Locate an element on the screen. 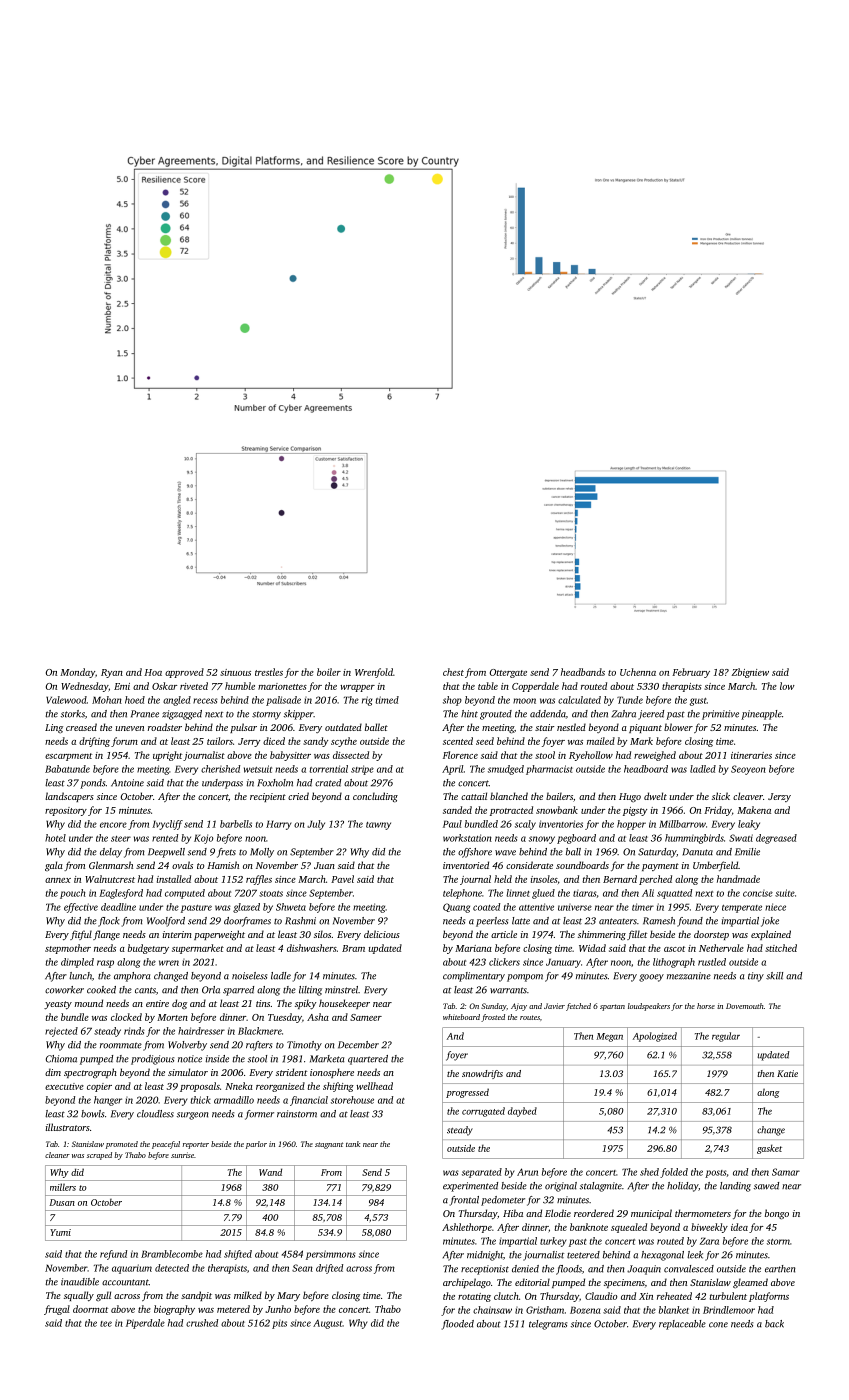 This screenshot has height=1400, width=849. hotel is located at coordinates (55, 838).
